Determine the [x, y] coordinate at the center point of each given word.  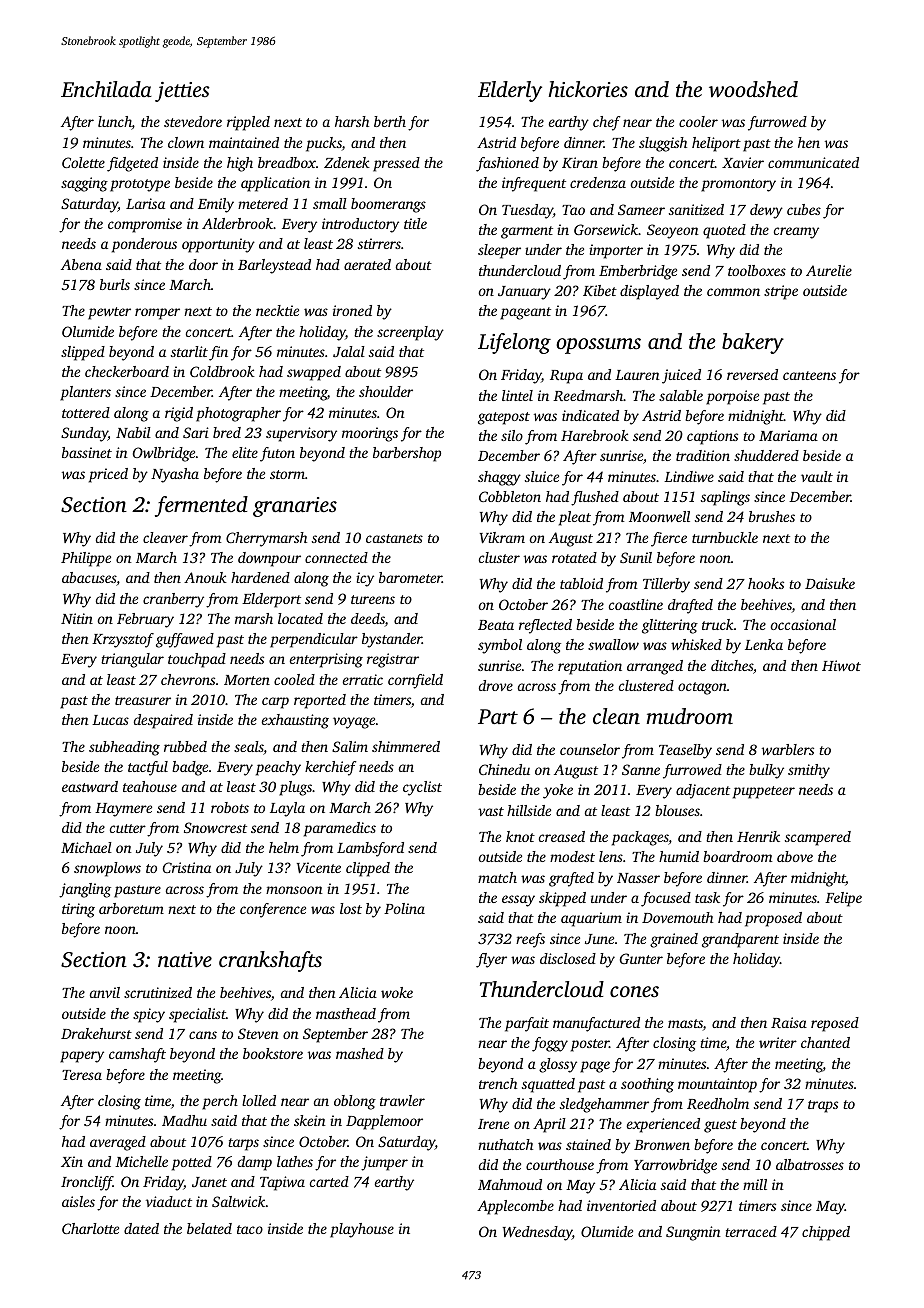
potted [192, 1163]
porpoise [732, 397]
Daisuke [830, 583]
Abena [81, 264]
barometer [410, 577]
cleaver [165, 537]
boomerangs [388, 205]
